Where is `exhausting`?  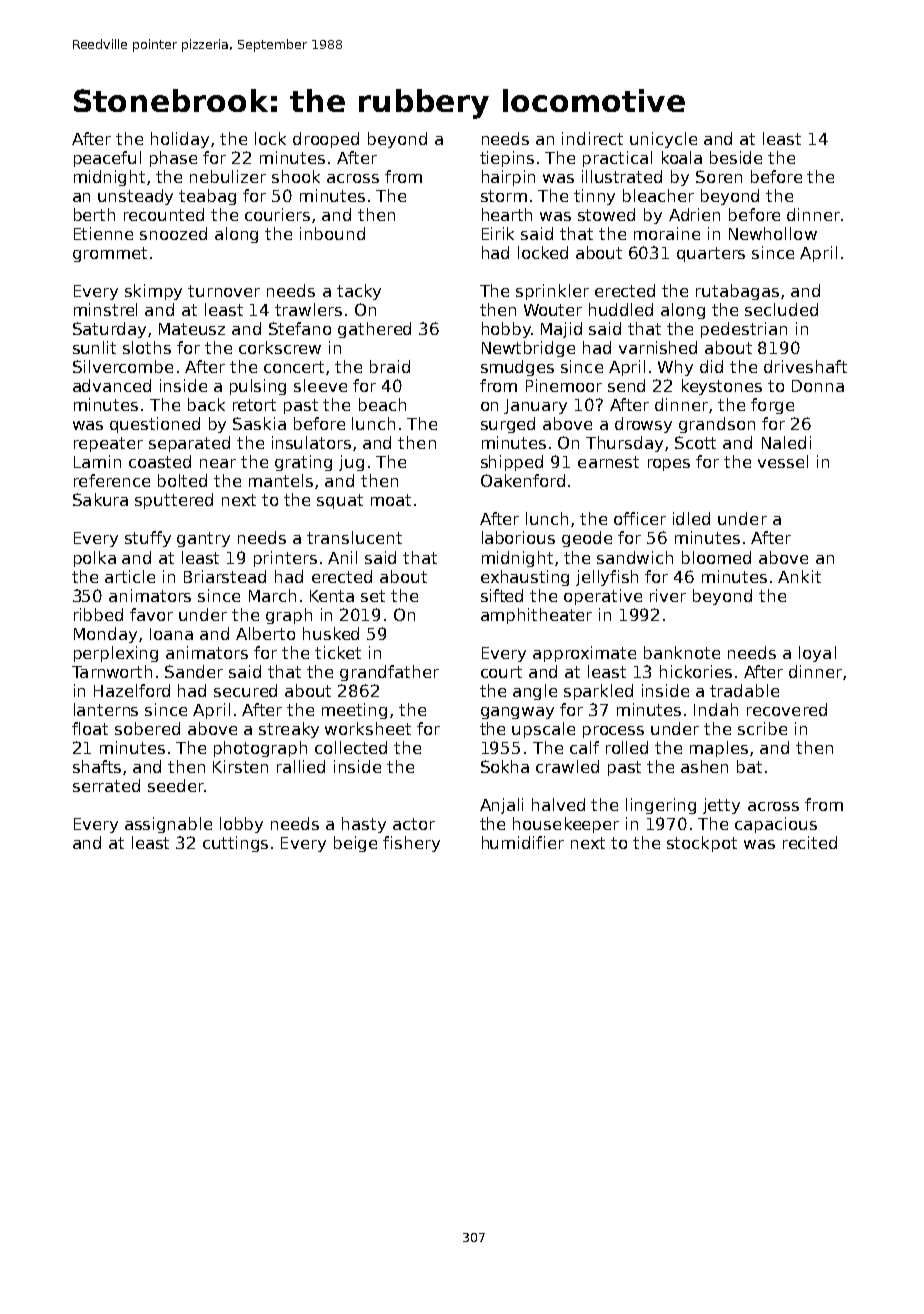 exhausting is located at coordinates (525, 578).
